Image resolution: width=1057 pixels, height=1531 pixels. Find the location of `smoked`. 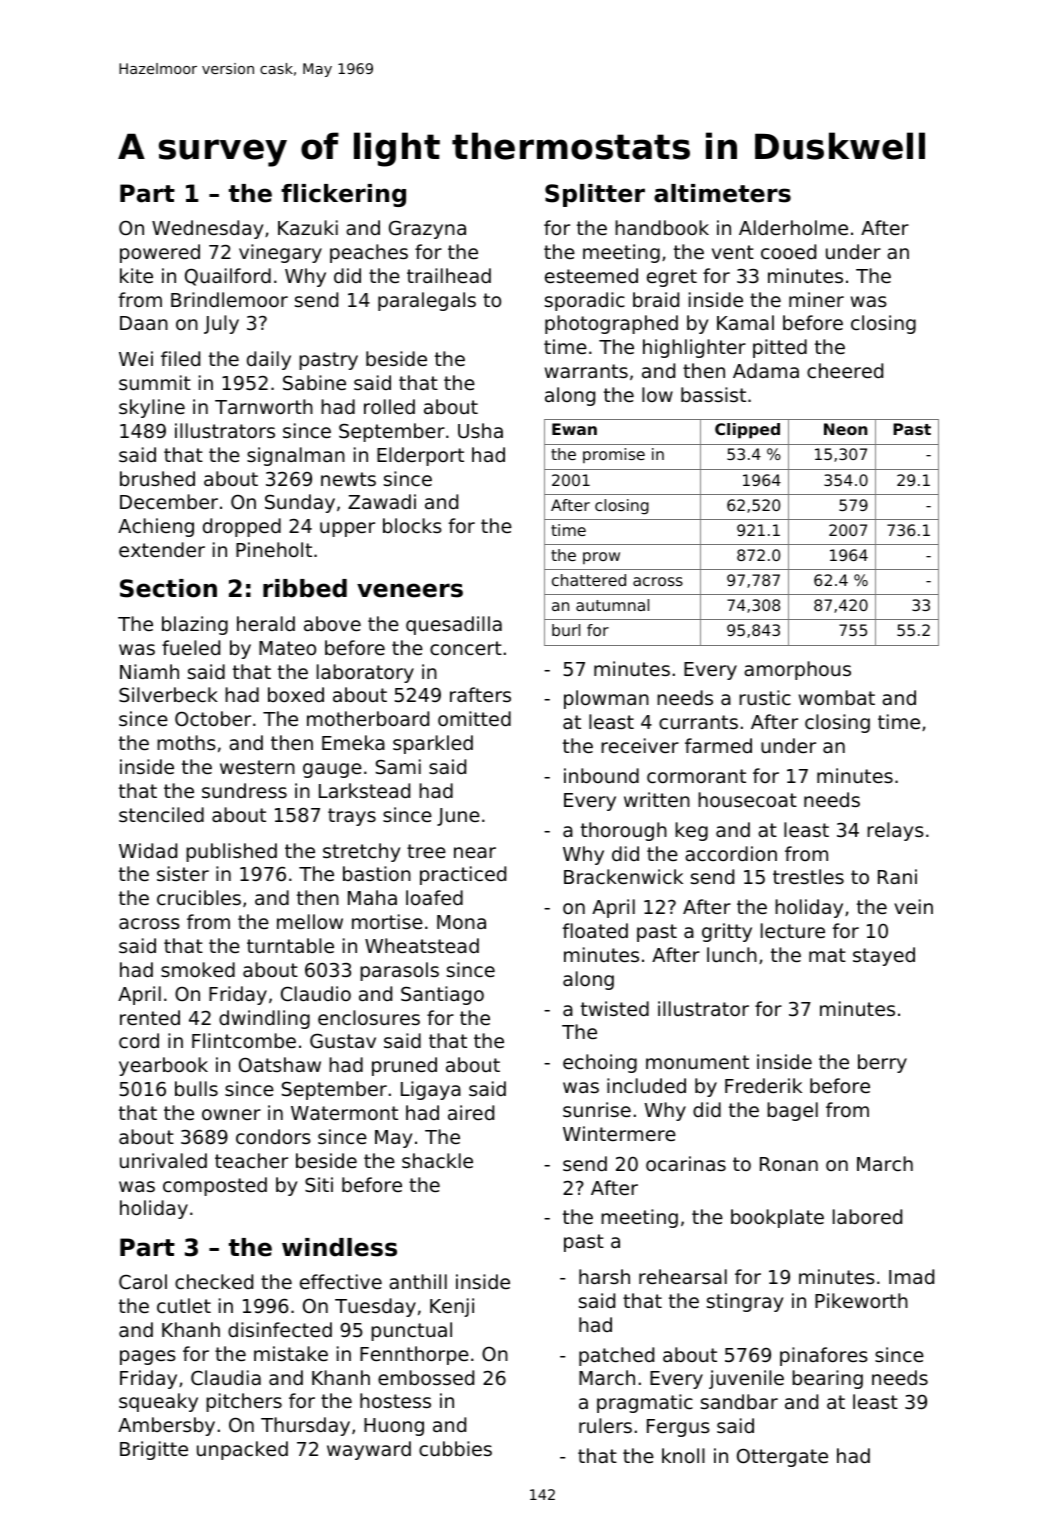

smoked is located at coordinates (198, 969).
